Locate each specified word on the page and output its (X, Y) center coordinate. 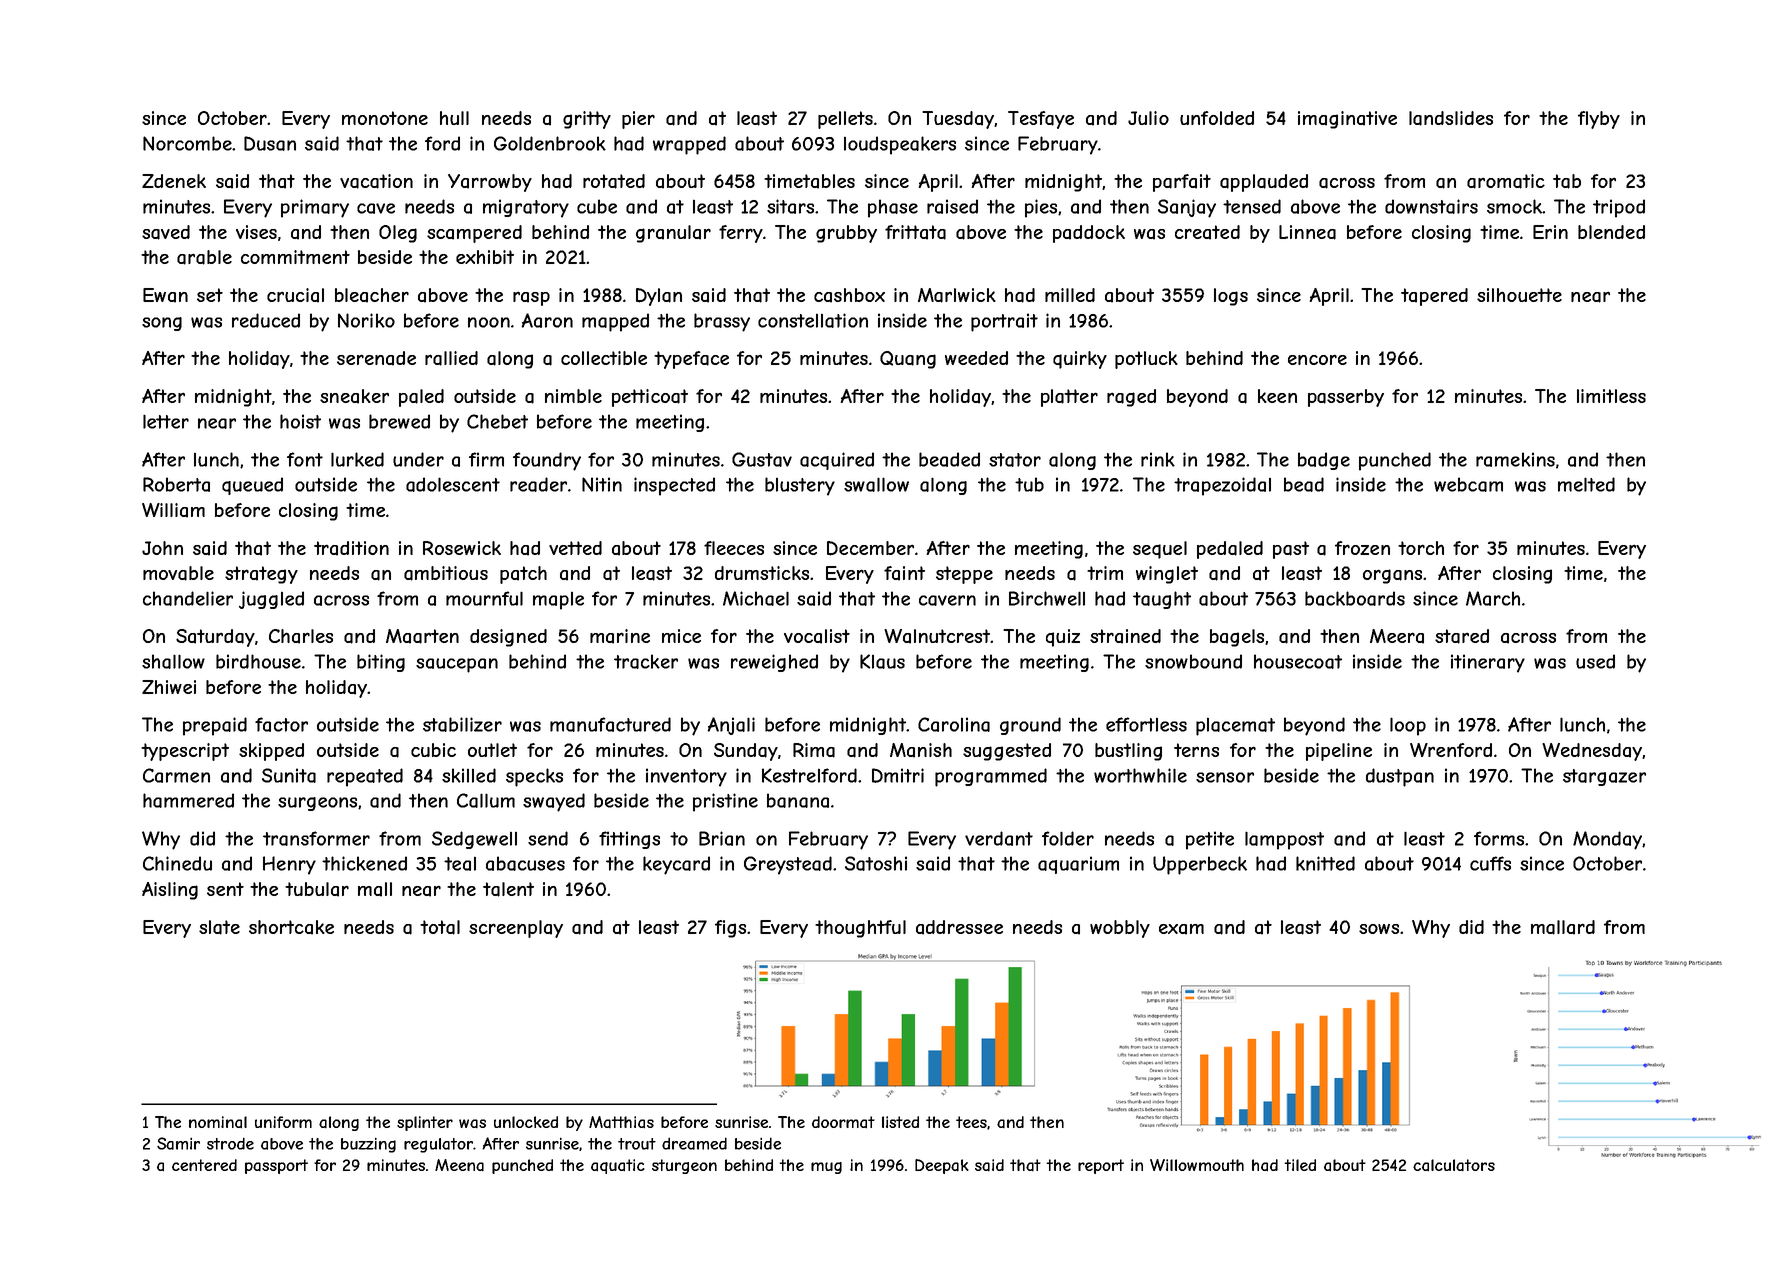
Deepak (942, 1166)
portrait (1004, 322)
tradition (351, 548)
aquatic (618, 1166)
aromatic (1506, 181)
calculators (1454, 1165)
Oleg (398, 234)
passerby (1346, 398)
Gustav (762, 459)
